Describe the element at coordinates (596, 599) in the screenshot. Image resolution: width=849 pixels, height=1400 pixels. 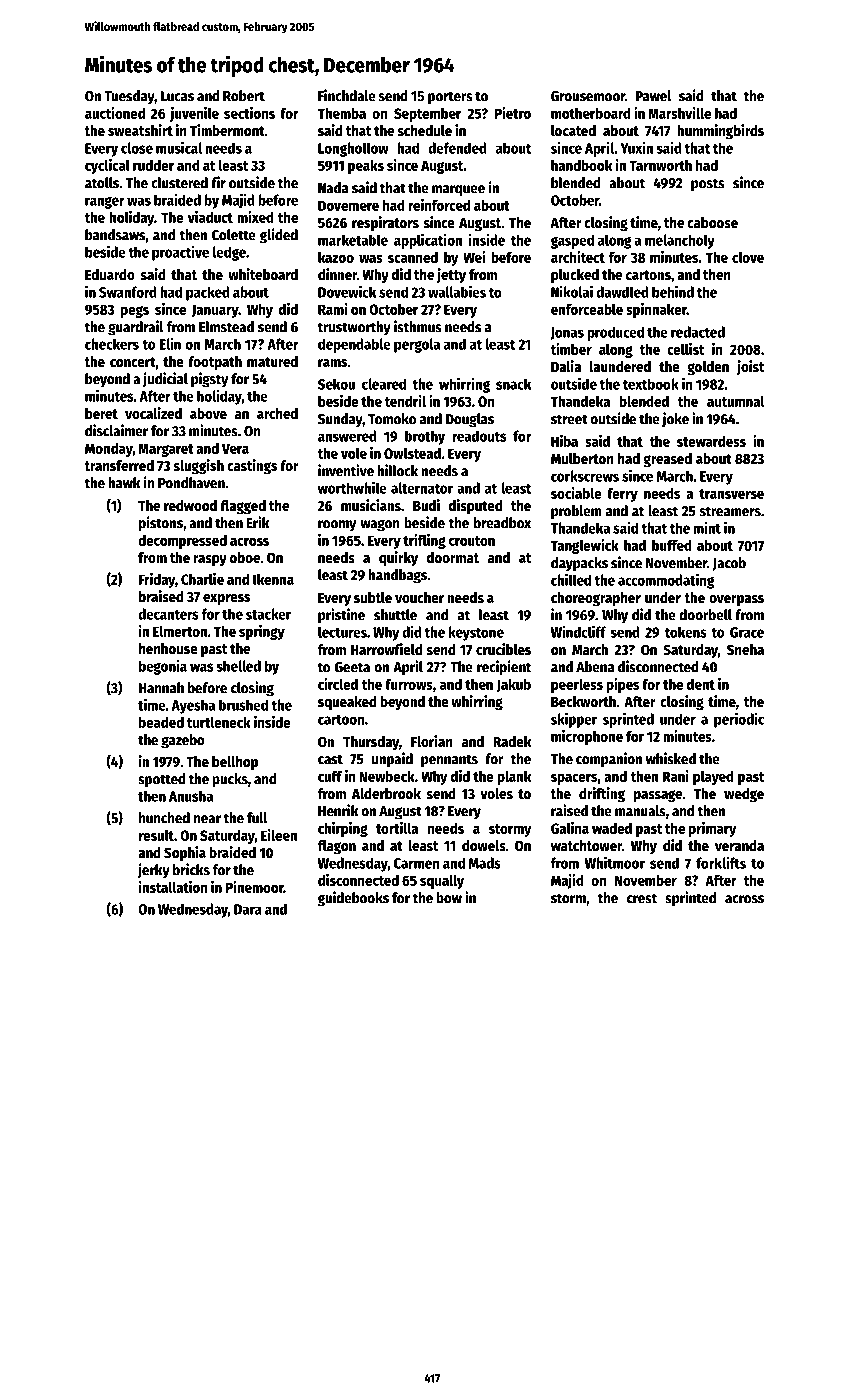
I see `choreographer` at that location.
